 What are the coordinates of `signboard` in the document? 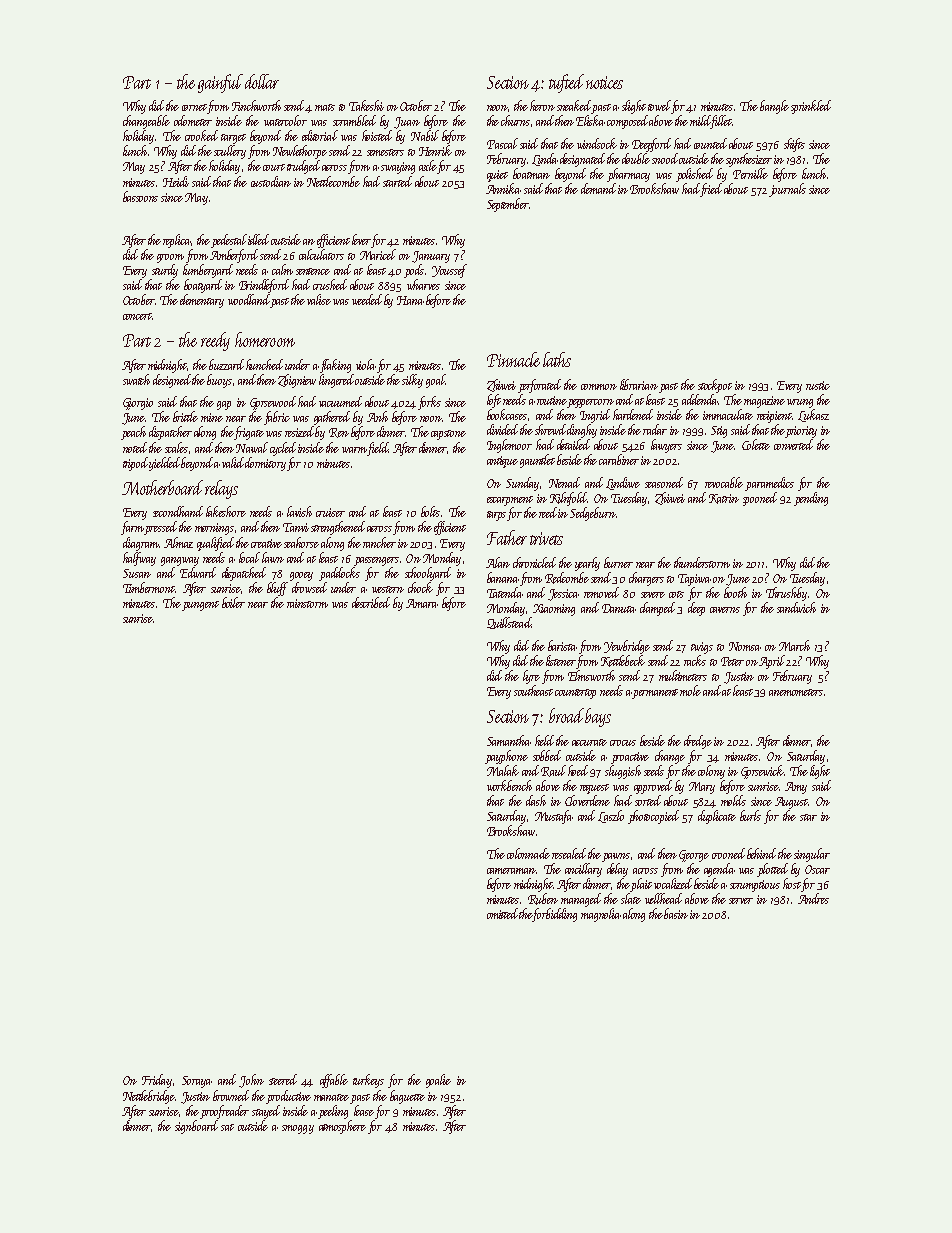 It's located at (196, 1127).
